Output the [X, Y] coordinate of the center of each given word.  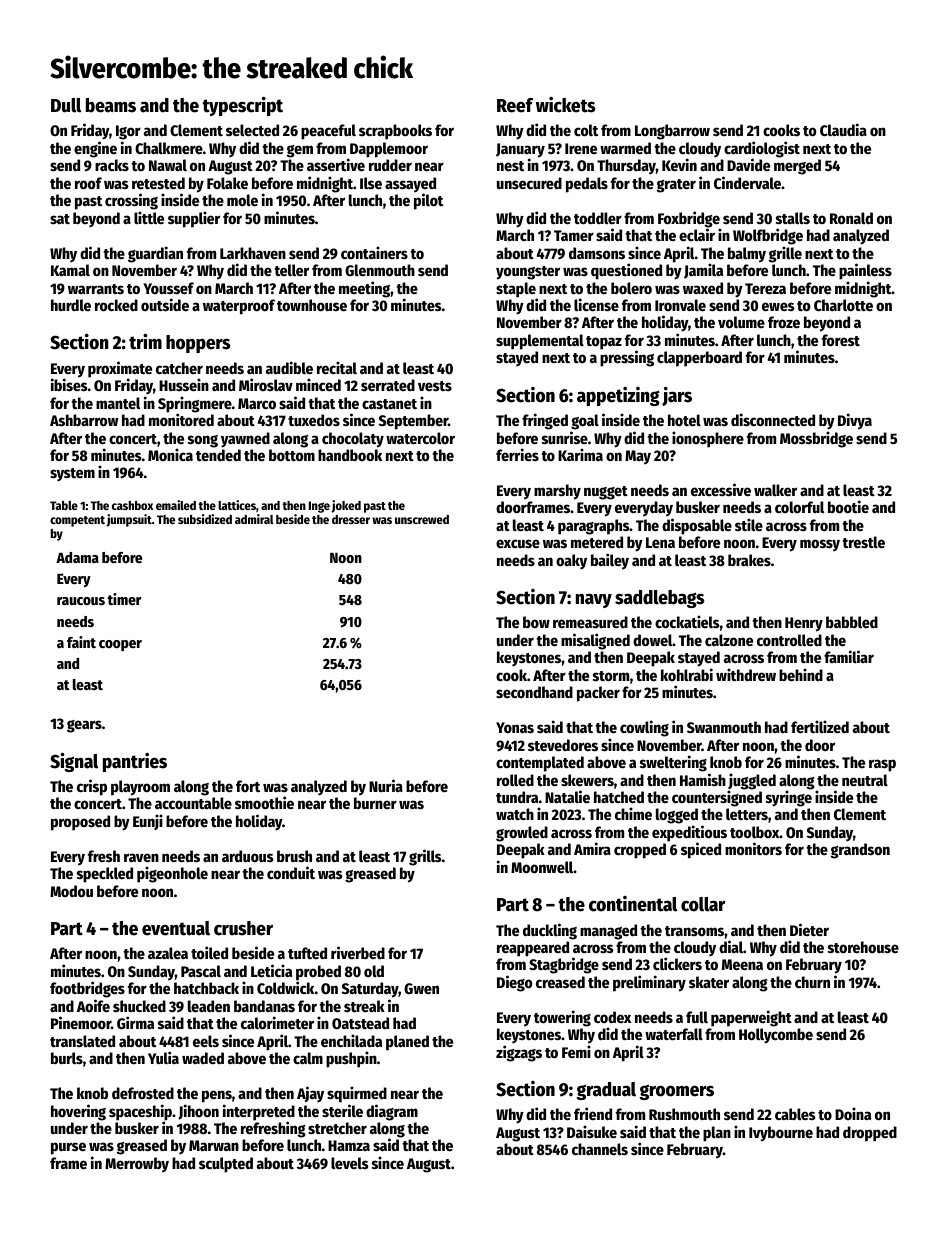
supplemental [540, 342]
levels [350, 1163]
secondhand [534, 692]
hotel [684, 420]
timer [124, 599]
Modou [71, 891]
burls [67, 1058]
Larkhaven [253, 253]
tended [218, 455]
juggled [752, 781]
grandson [860, 851]
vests [435, 386]
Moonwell [542, 867]
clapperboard [699, 359]
